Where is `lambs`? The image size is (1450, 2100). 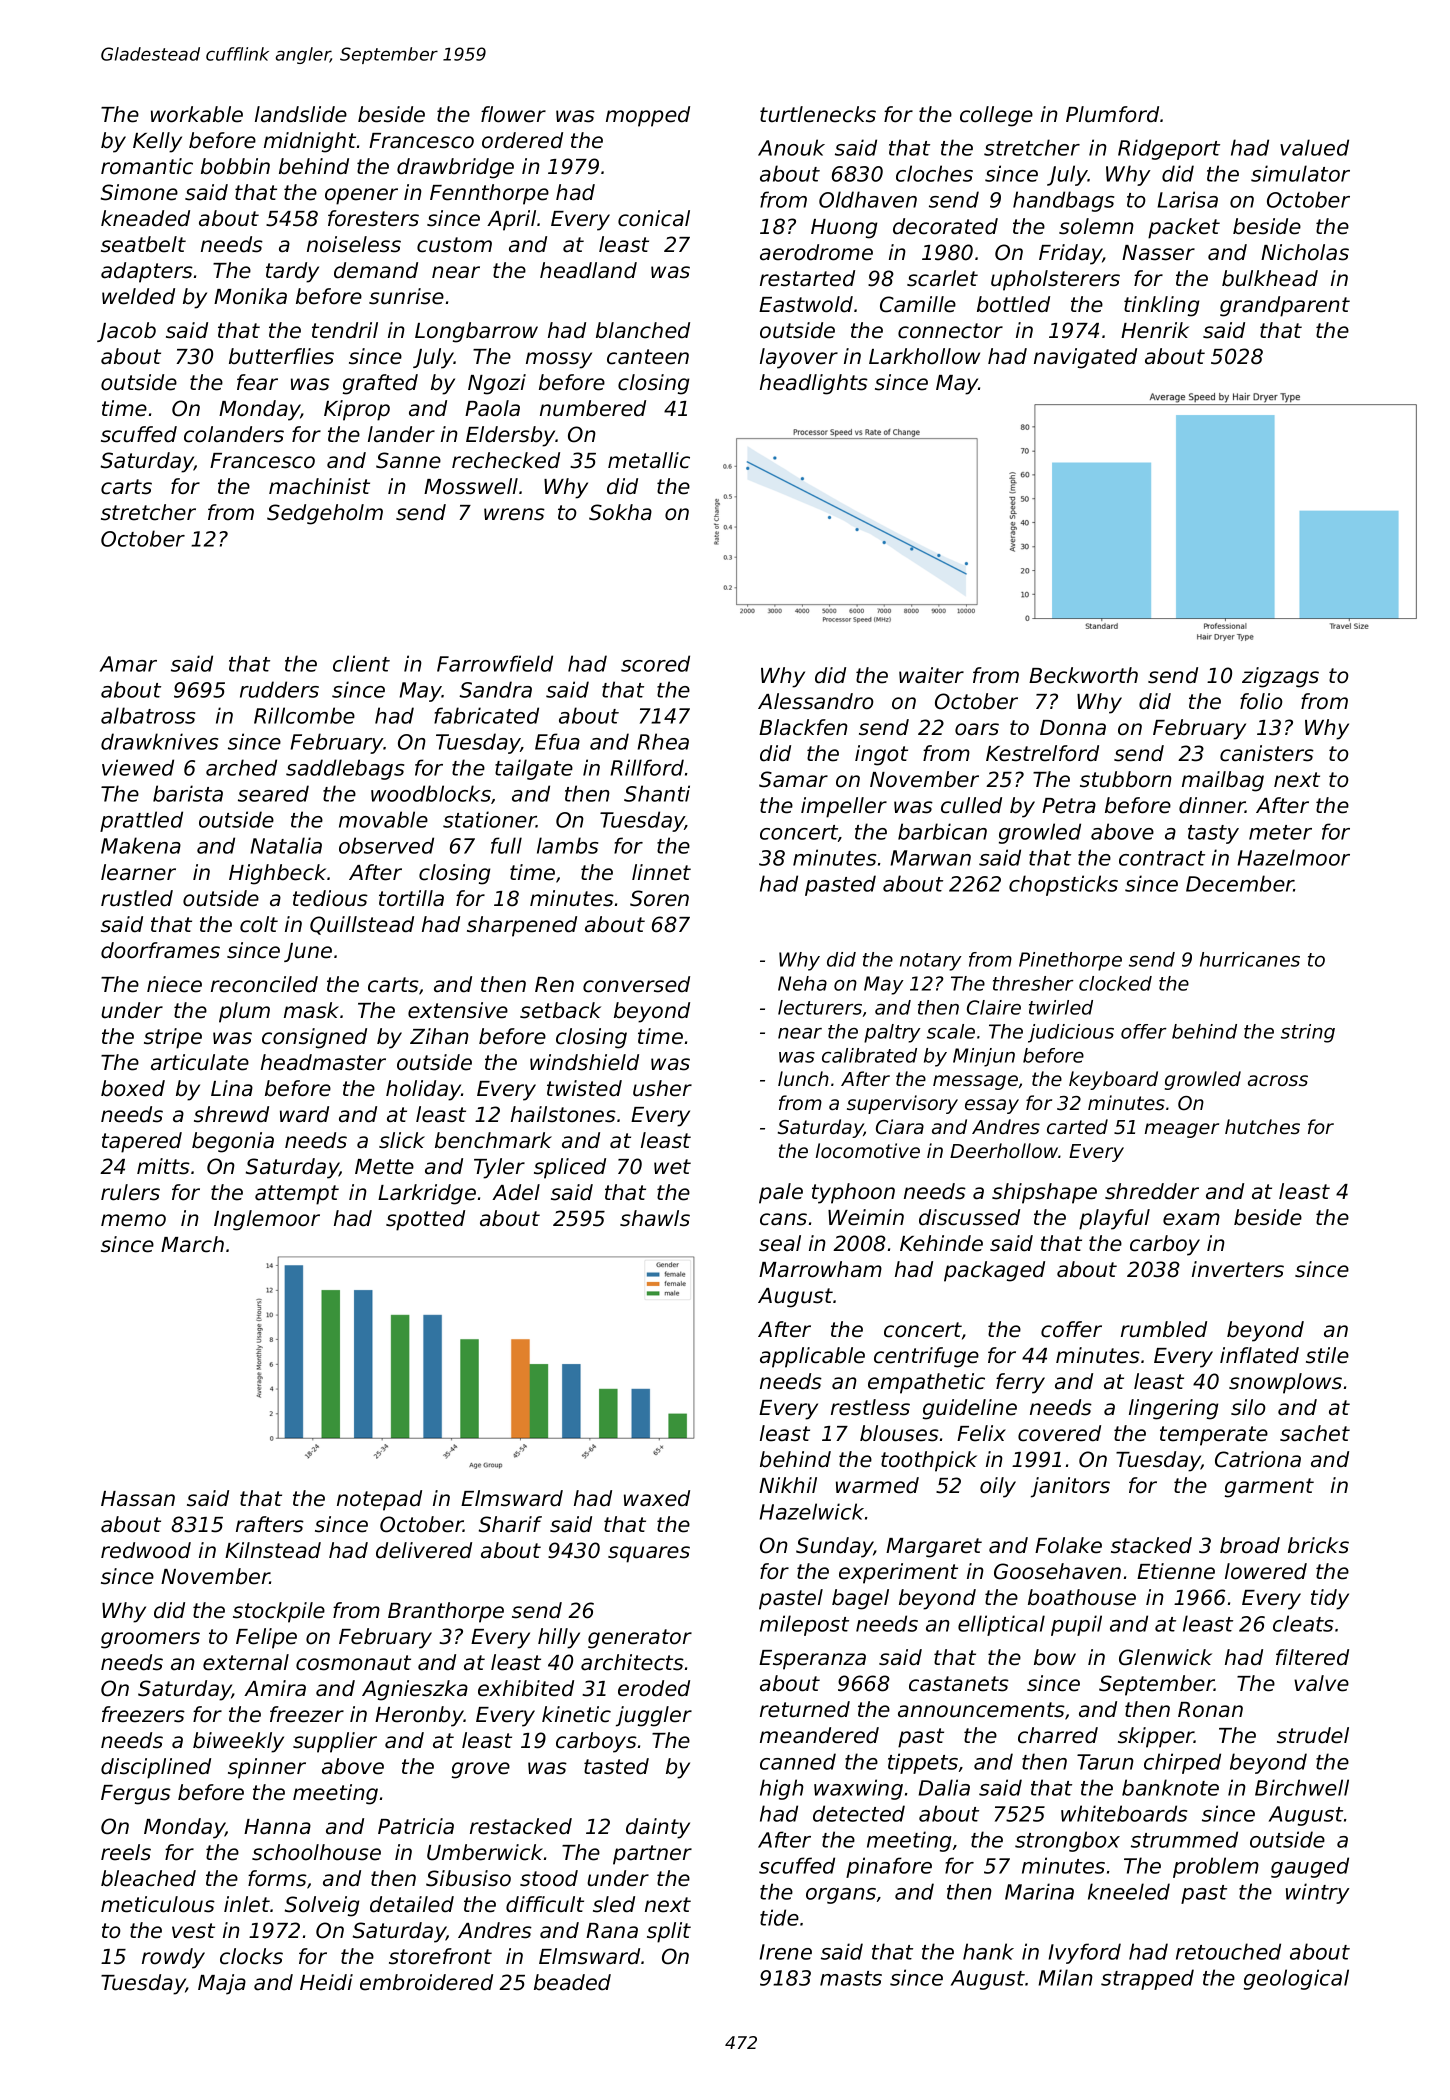 lambs is located at coordinates (567, 845).
